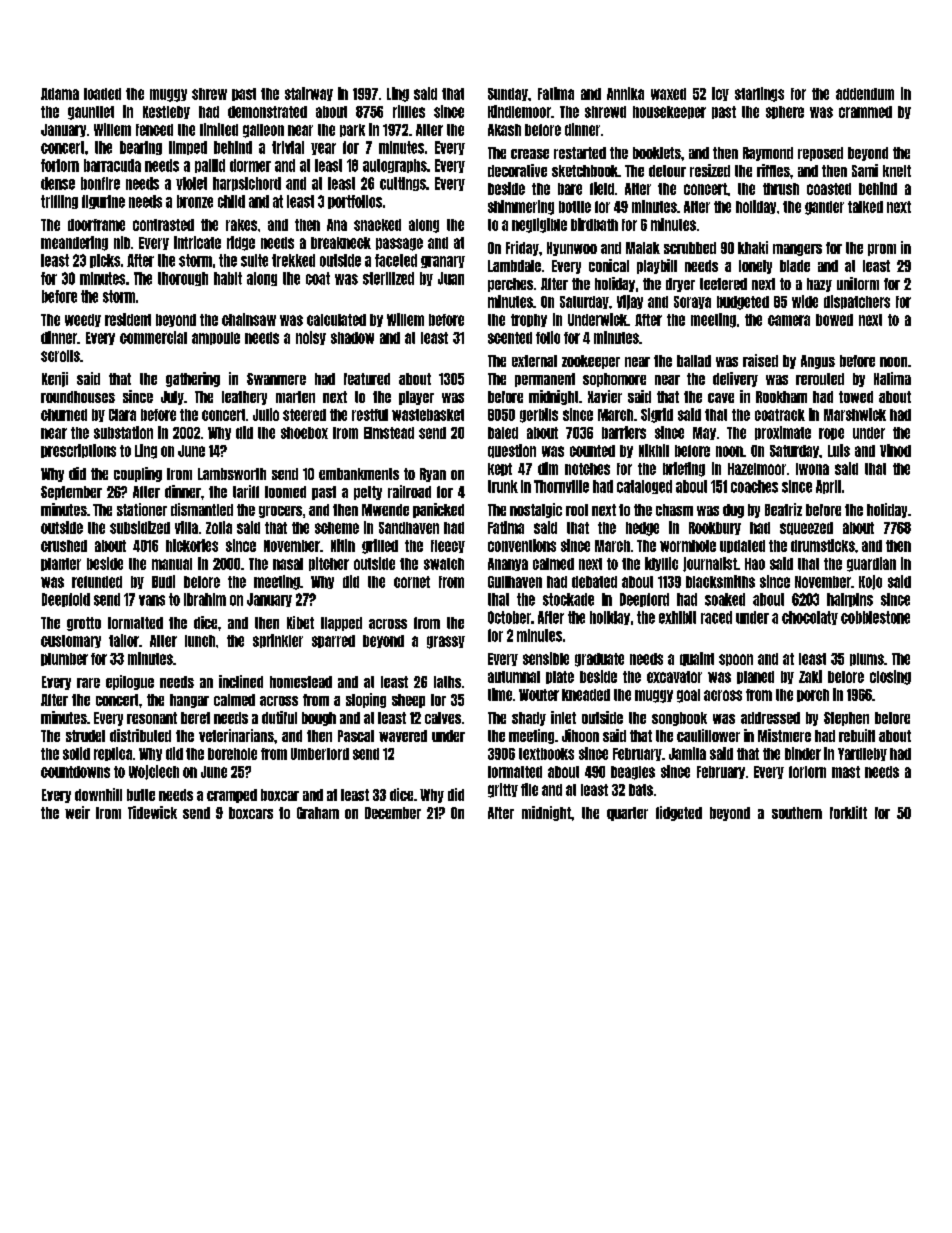  What do you see at coordinates (865, 94) in the image?
I see `addendum` at bounding box center [865, 94].
